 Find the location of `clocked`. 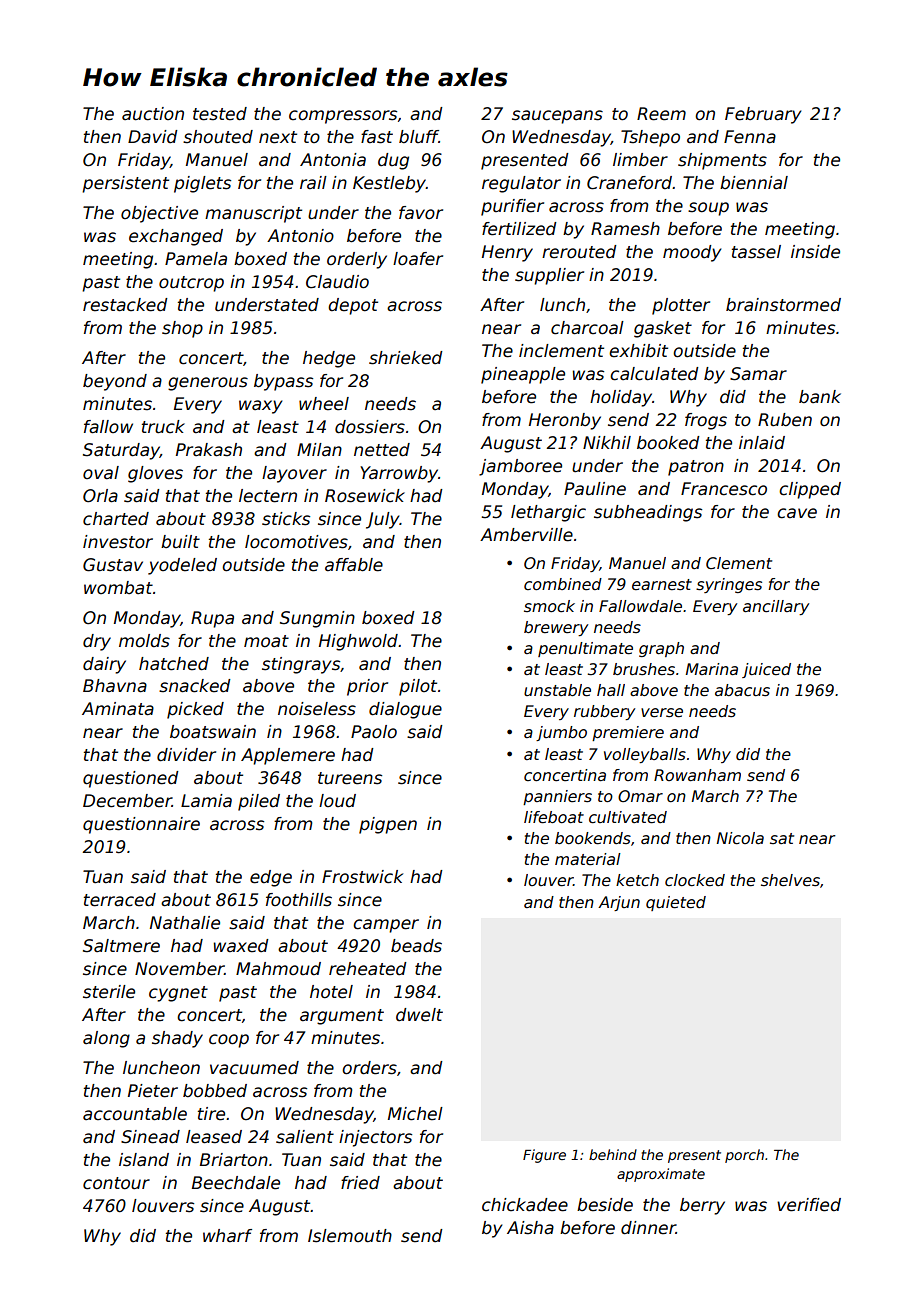

clocked is located at coordinates (695, 880).
